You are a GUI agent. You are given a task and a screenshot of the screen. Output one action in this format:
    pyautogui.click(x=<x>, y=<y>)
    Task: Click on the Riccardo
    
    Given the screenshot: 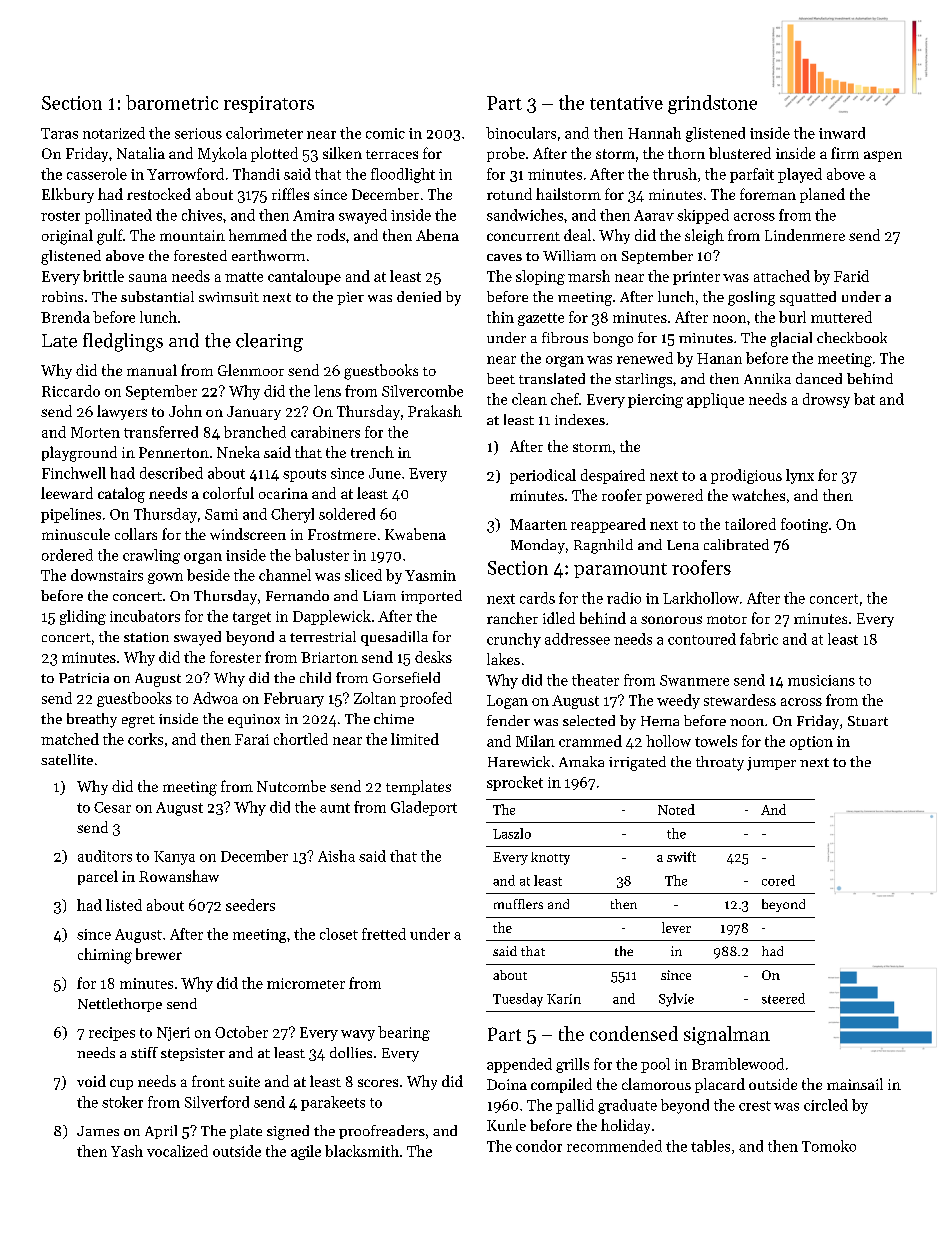 What is the action you would take?
    pyautogui.click(x=71, y=391)
